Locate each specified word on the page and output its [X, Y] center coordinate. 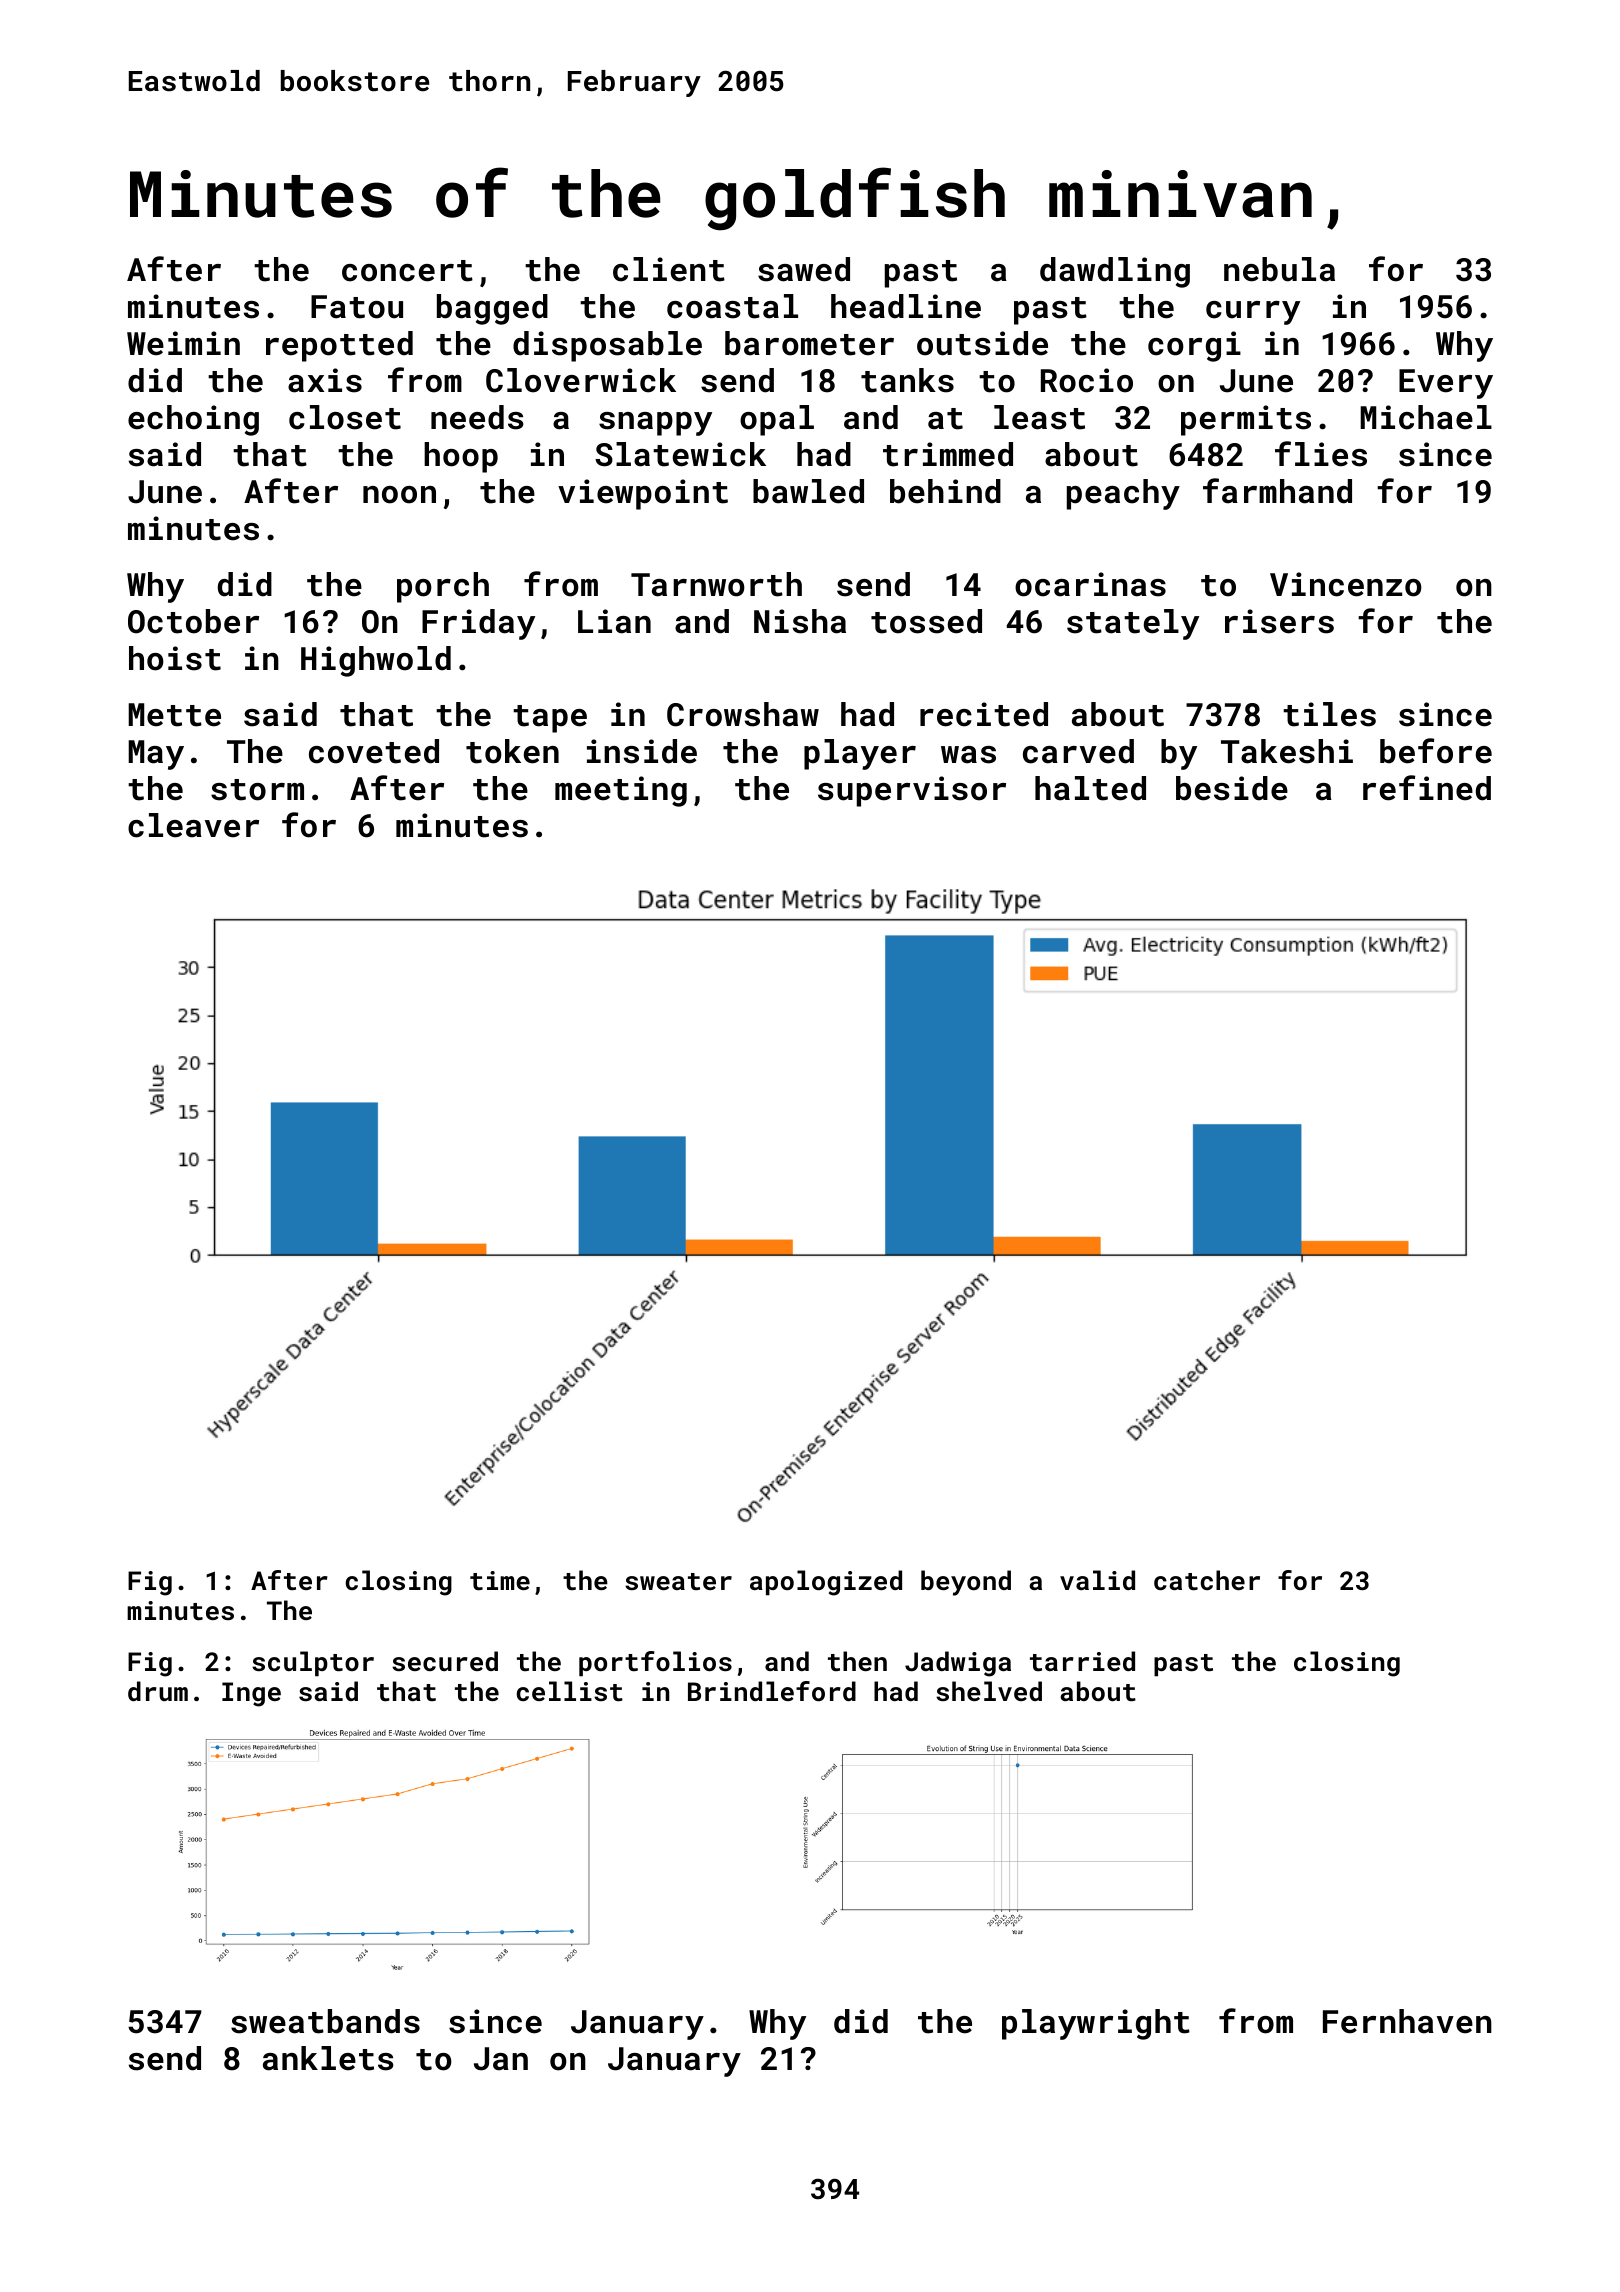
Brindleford [772, 1691]
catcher [1207, 1580]
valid [1097, 1580]
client [669, 269]
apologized [826, 1583]
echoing [193, 420]
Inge [251, 1694]
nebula [1279, 269]
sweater [678, 1581]
